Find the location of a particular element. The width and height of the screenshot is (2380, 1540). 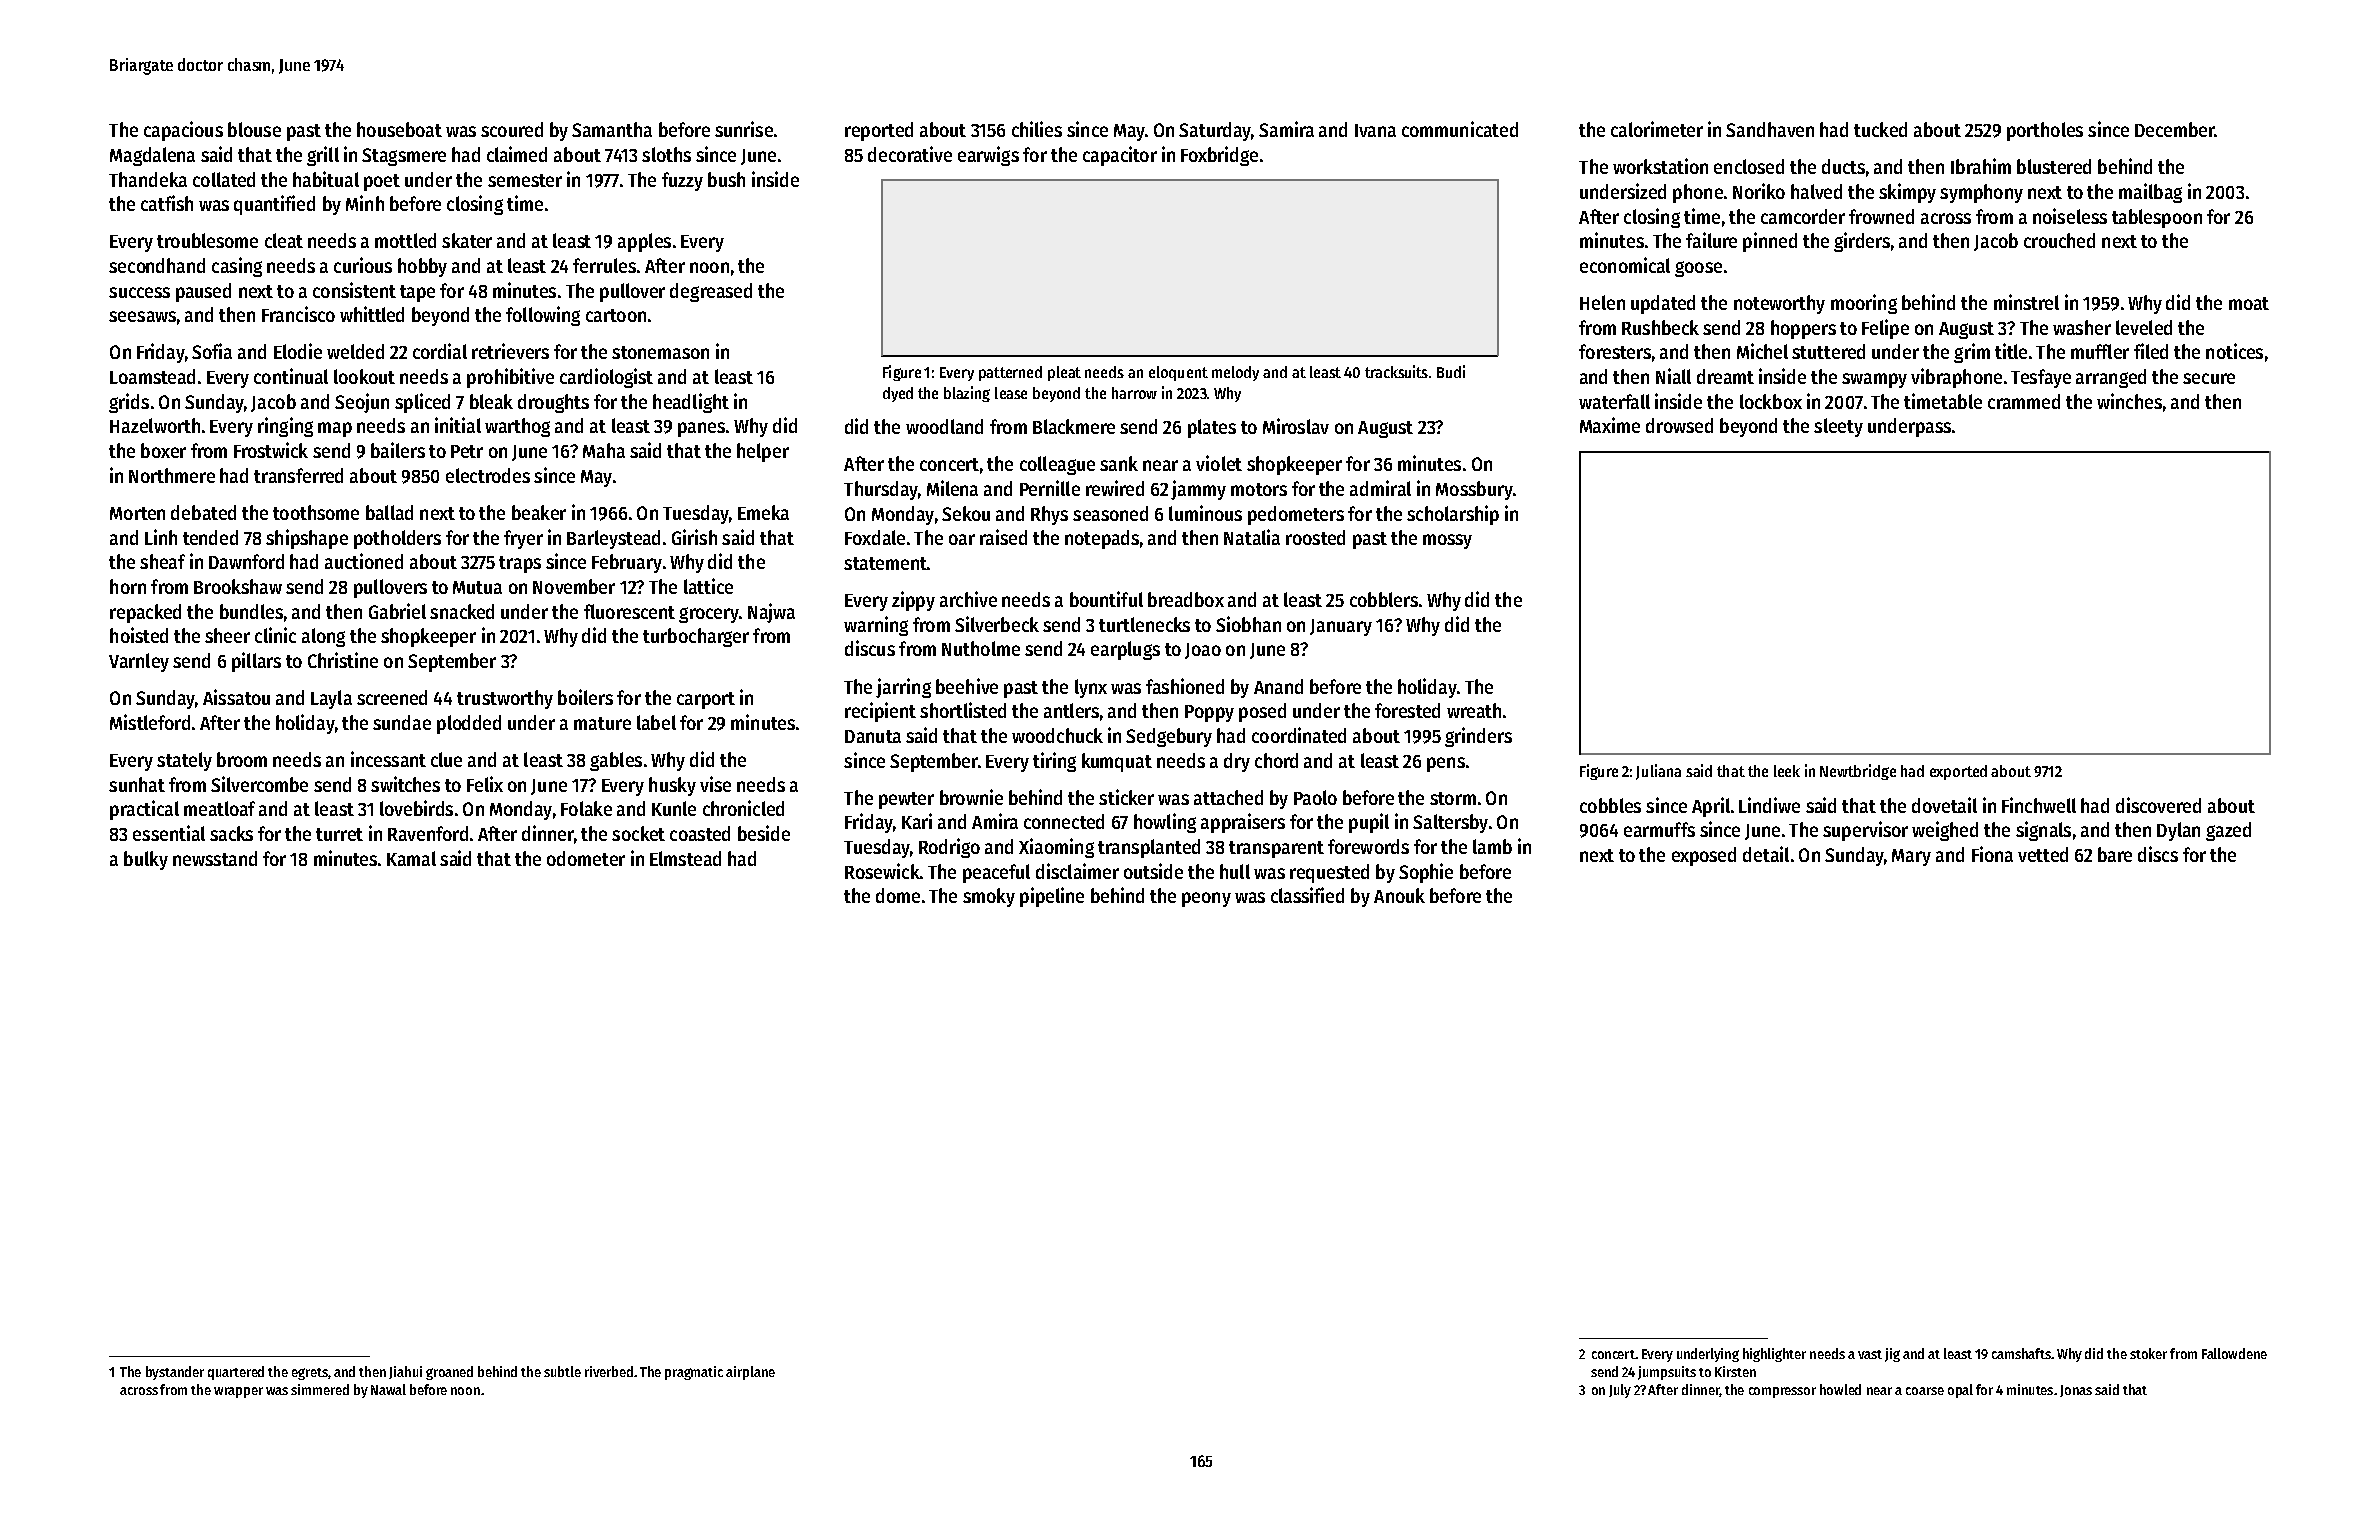

Nawal is located at coordinates (388, 1389).
